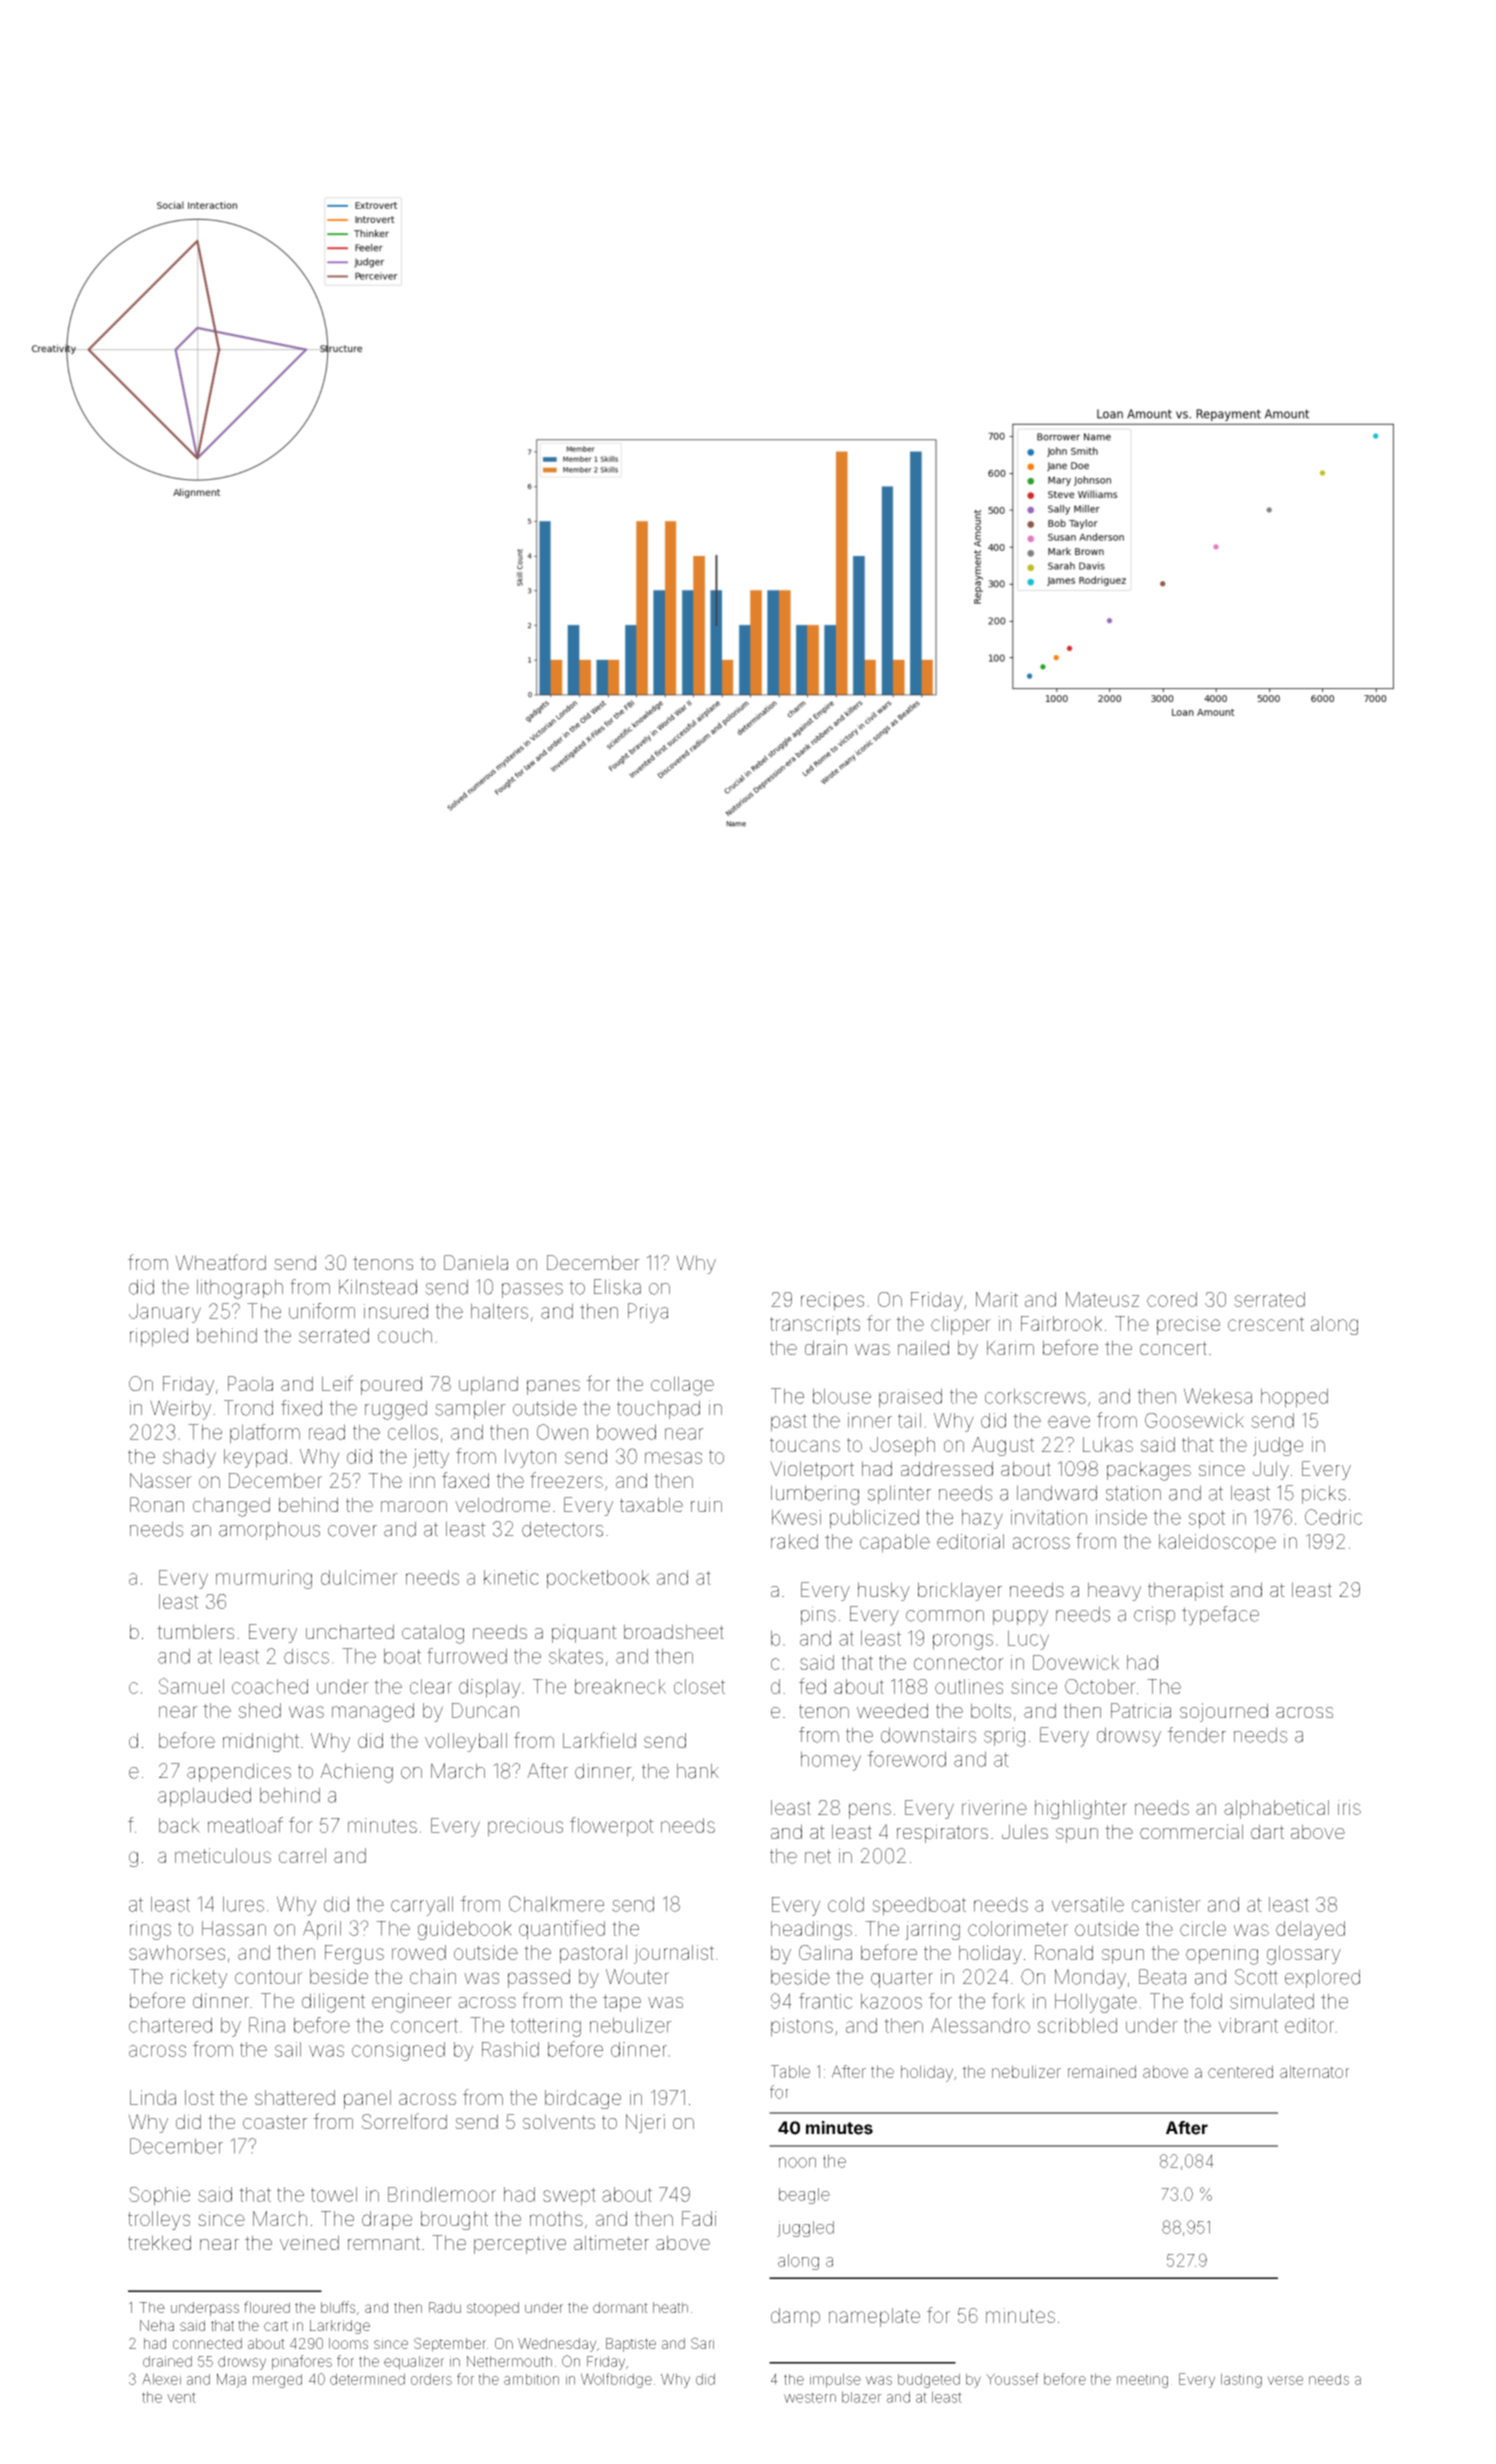 Image resolution: width=1496 pixels, height=2464 pixels. What do you see at coordinates (161, 2379) in the page?
I see `Alexei` at bounding box center [161, 2379].
